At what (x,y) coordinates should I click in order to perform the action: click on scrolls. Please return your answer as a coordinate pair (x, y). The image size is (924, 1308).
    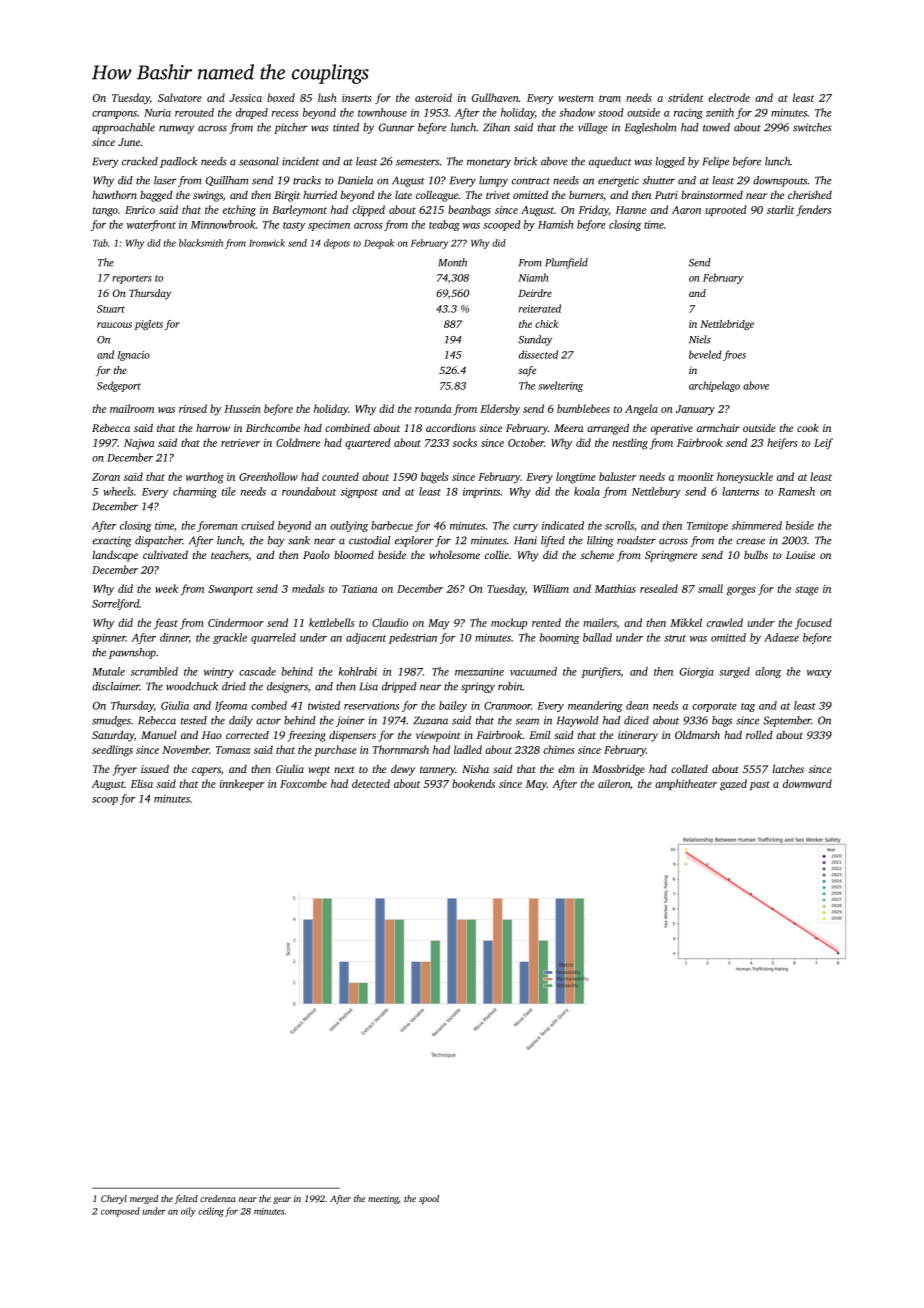
    Looking at the image, I should click on (619, 525).
